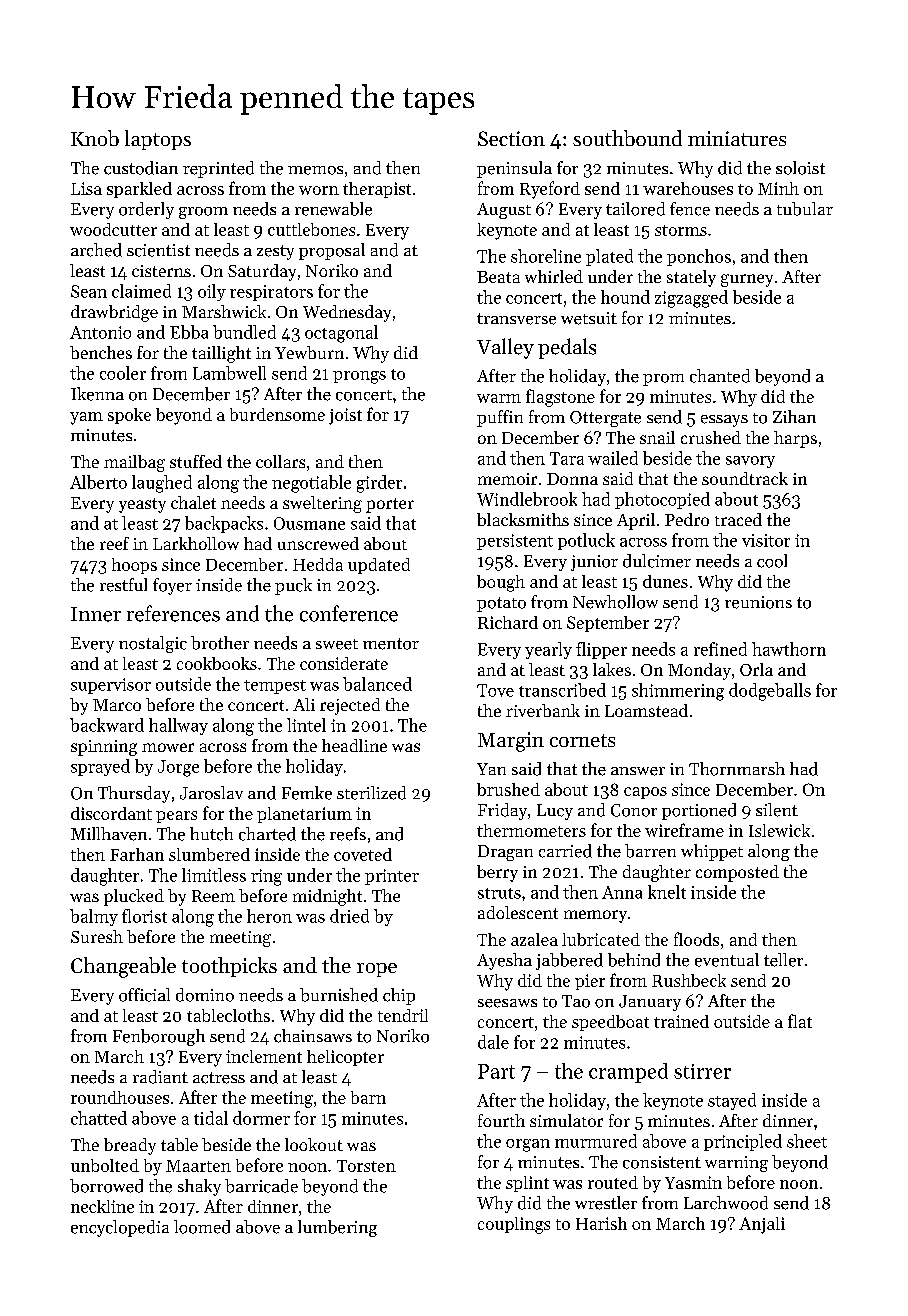 Image resolution: width=908 pixels, height=1316 pixels. What do you see at coordinates (123, 967) in the page?
I see `Changeable` at bounding box center [123, 967].
